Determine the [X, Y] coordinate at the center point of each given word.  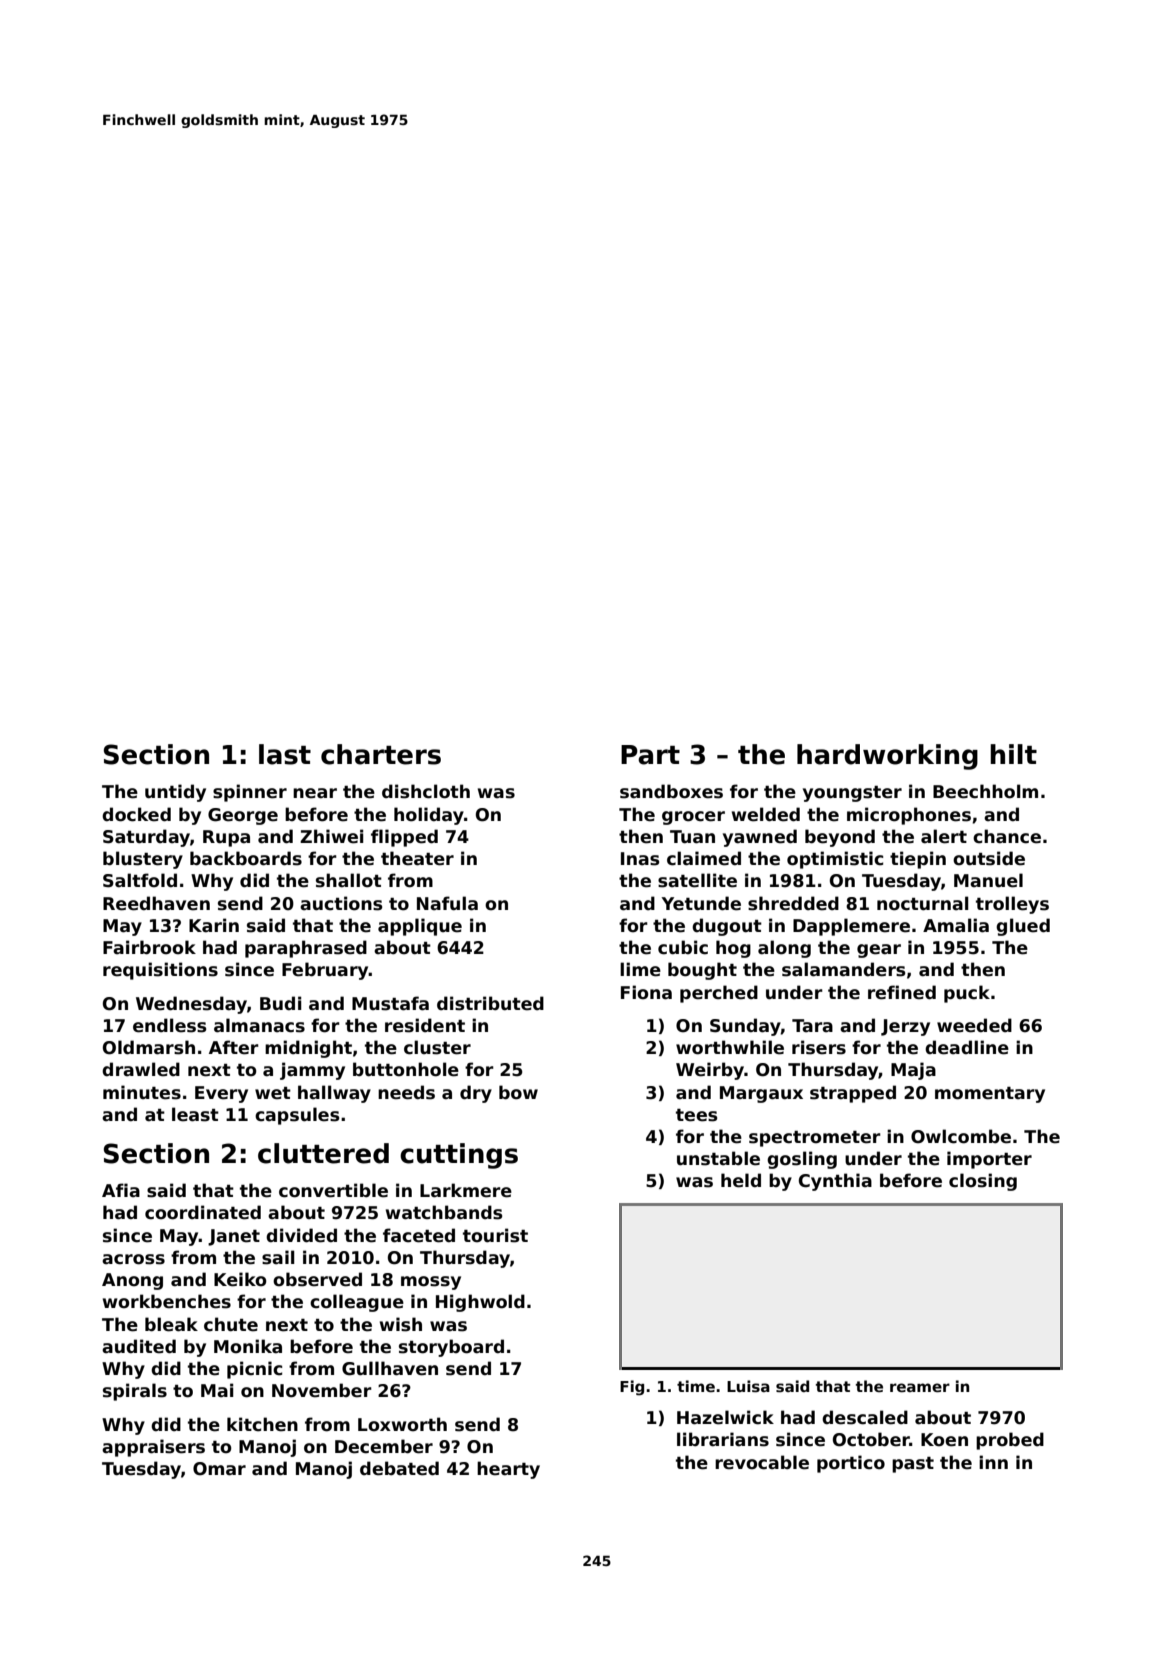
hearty [508, 1470]
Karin [214, 925]
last [285, 754]
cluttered [323, 1153]
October [871, 1439]
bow [518, 1092]
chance [1007, 836]
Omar [219, 1469]
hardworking [887, 757]
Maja [913, 1071]
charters [381, 754]
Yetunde [701, 903]
